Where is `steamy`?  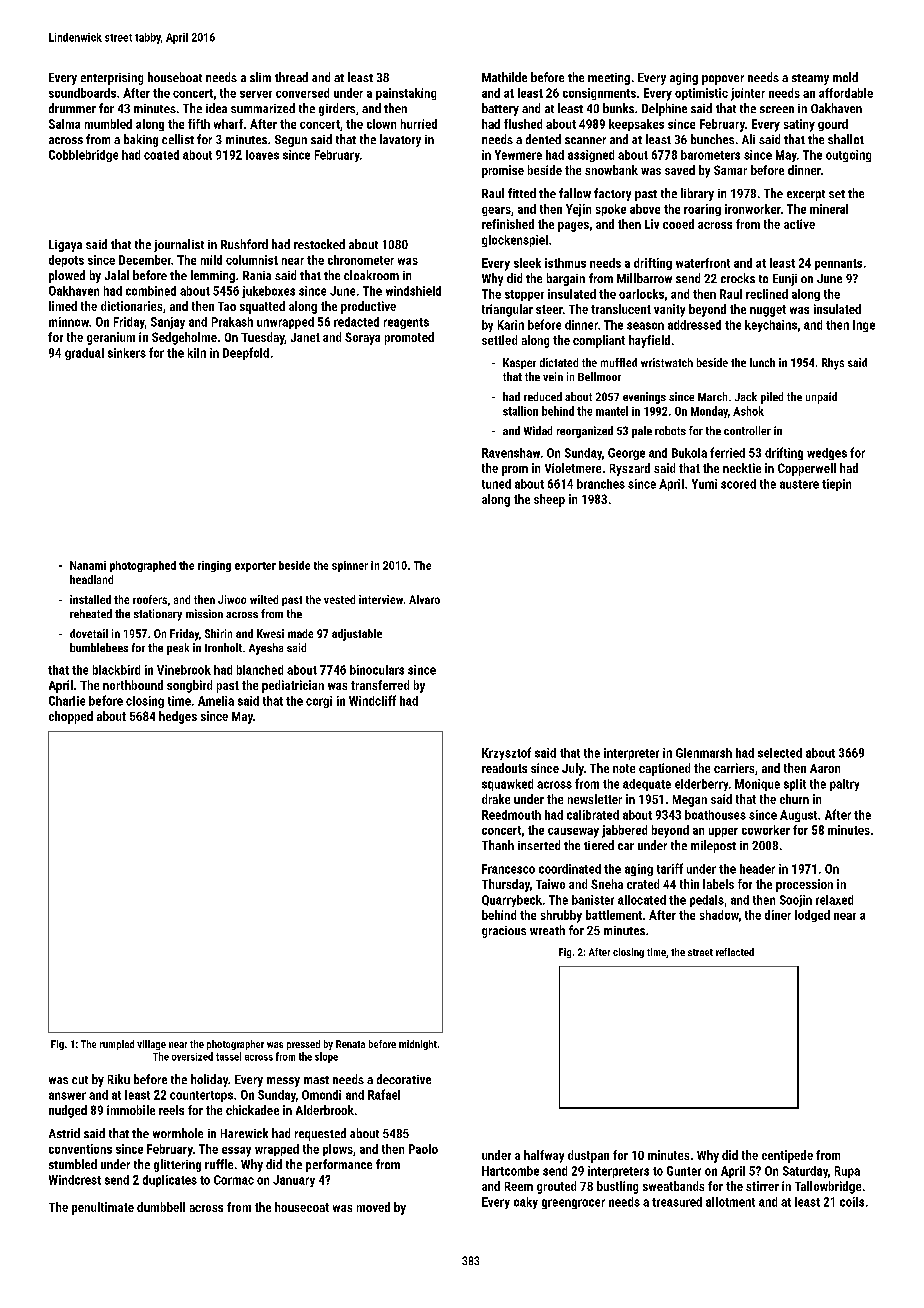 steamy is located at coordinates (810, 79).
